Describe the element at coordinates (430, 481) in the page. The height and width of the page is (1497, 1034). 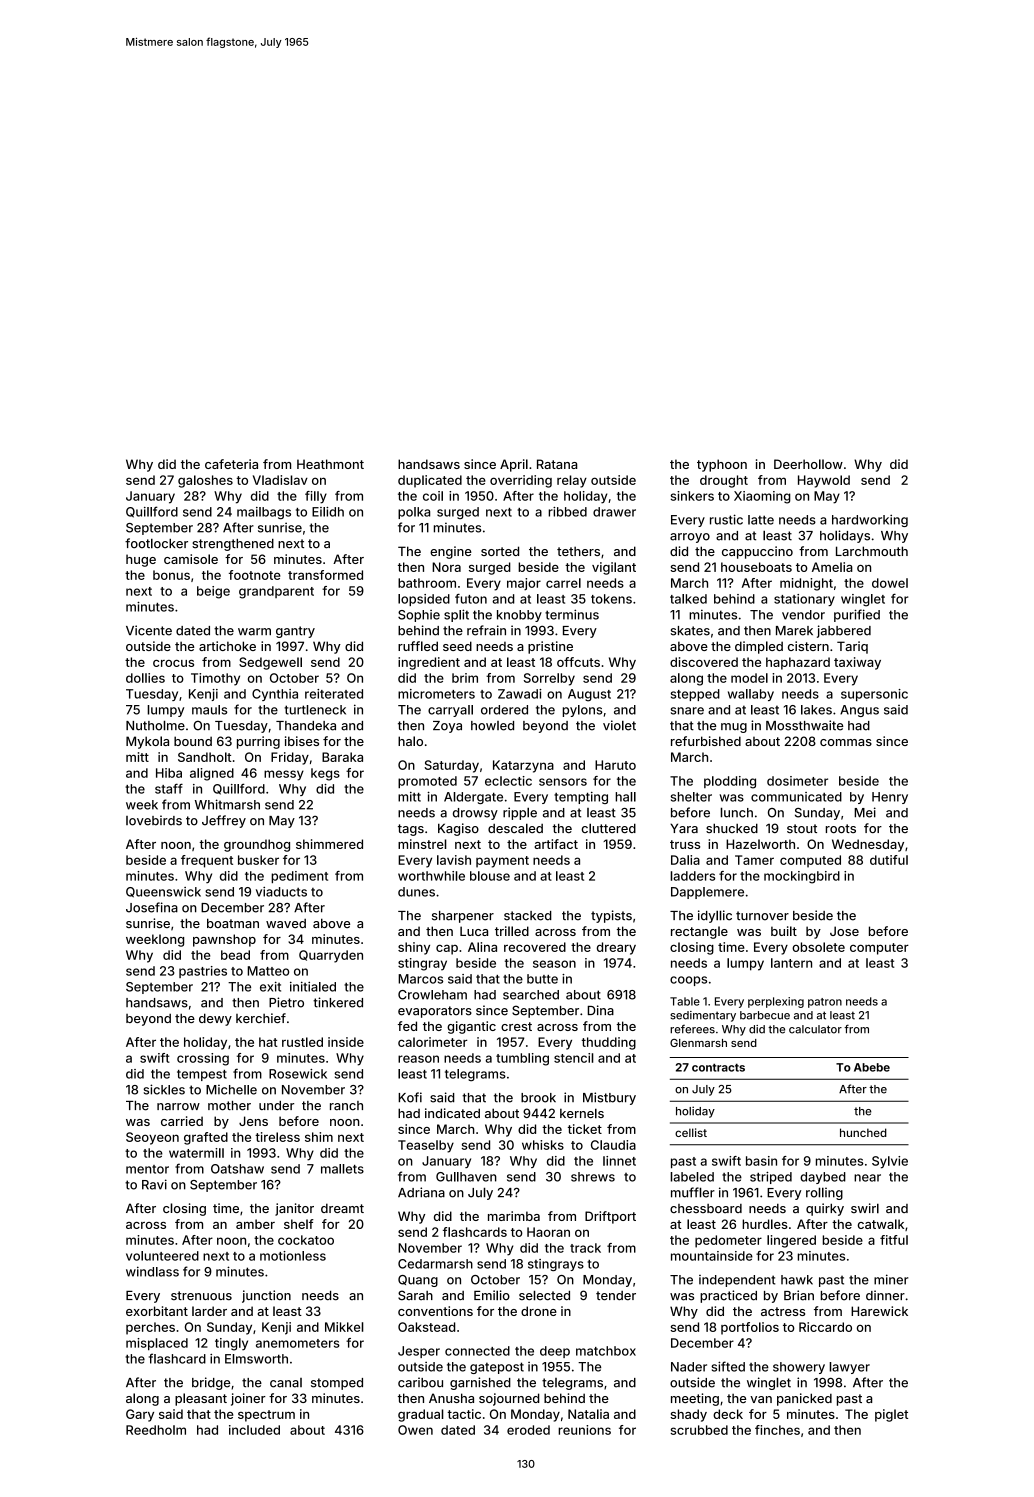
I see `duplicated` at that location.
